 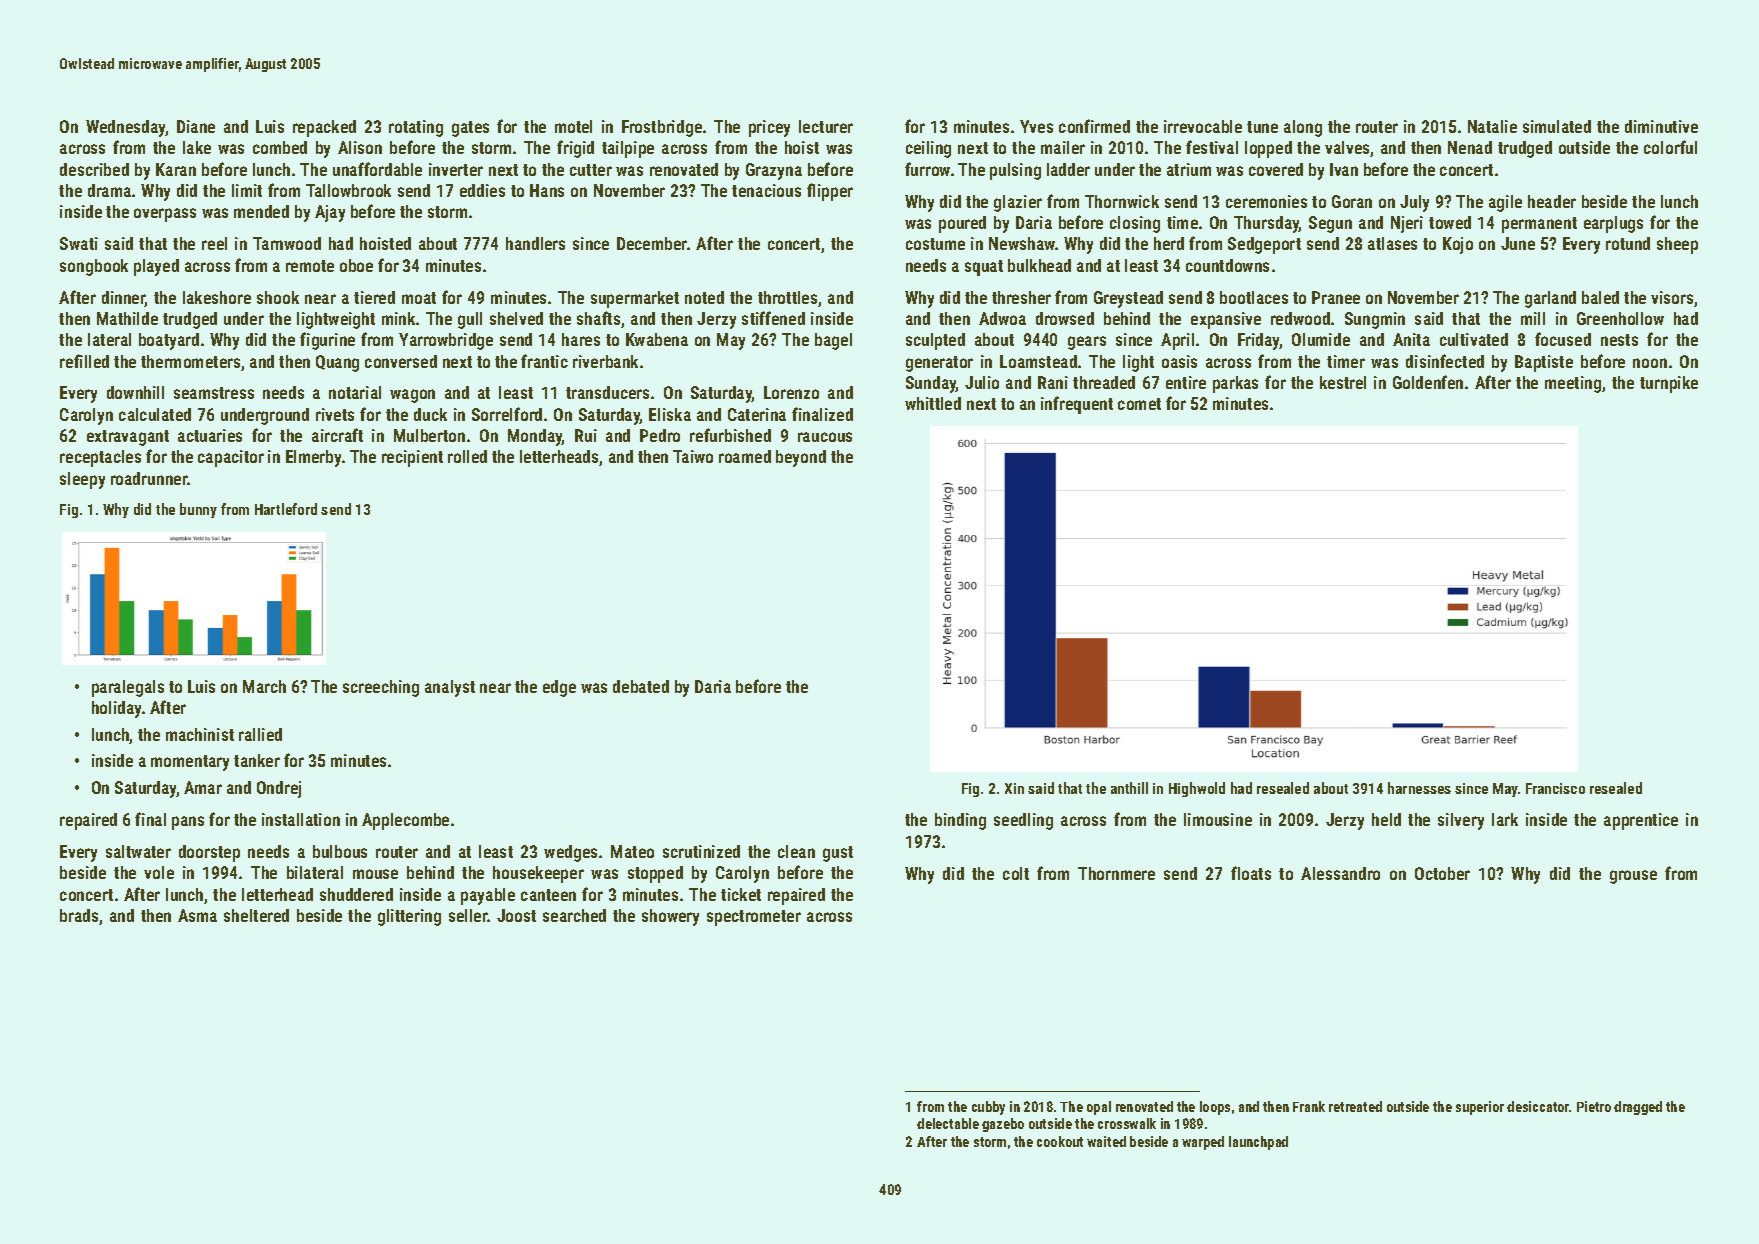 I want to click on bulkhead, so click(x=1039, y=265).
